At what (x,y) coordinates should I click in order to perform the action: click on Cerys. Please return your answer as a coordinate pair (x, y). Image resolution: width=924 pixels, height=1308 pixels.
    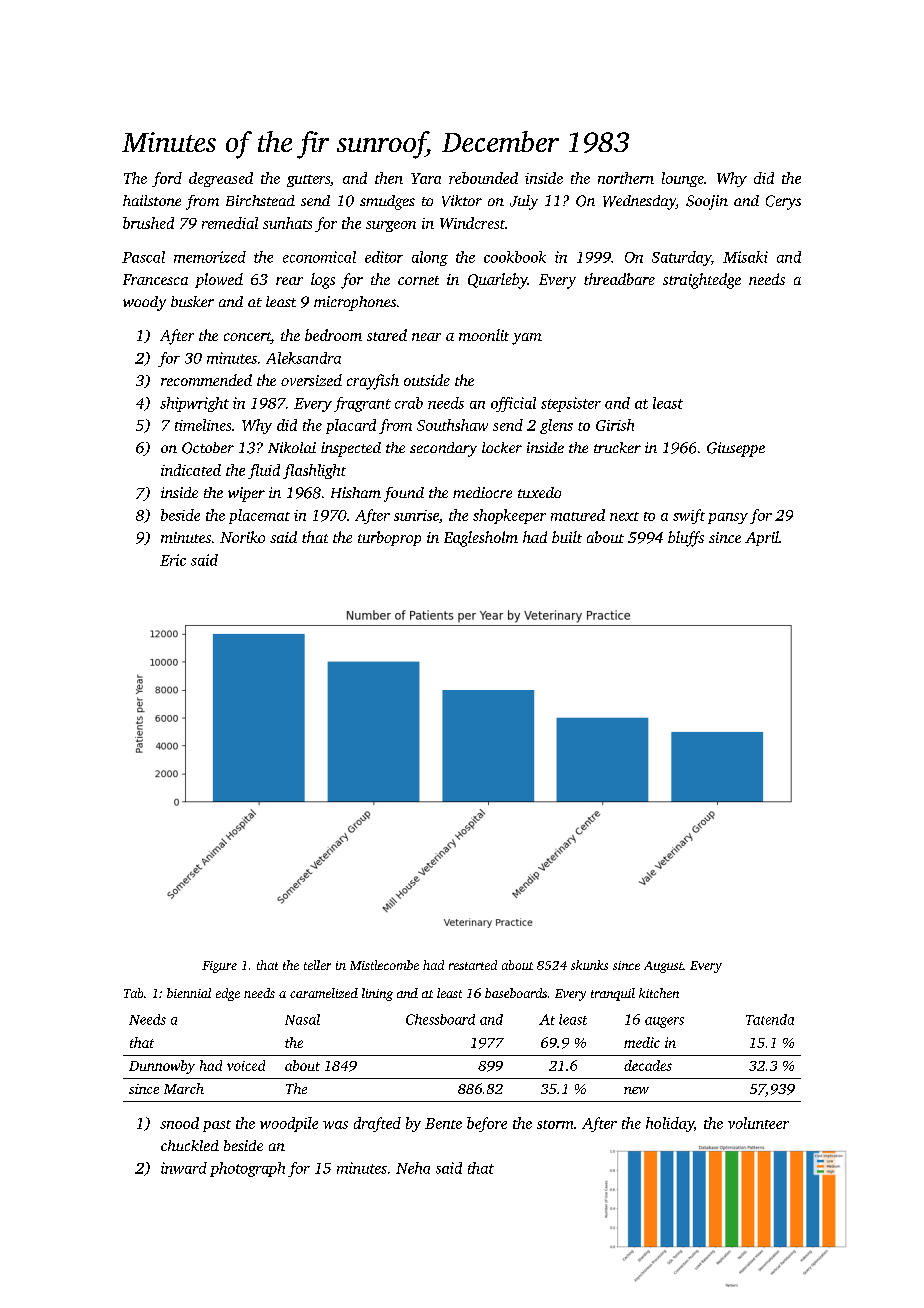
    Looking at the image, I should click on (783, 202).
